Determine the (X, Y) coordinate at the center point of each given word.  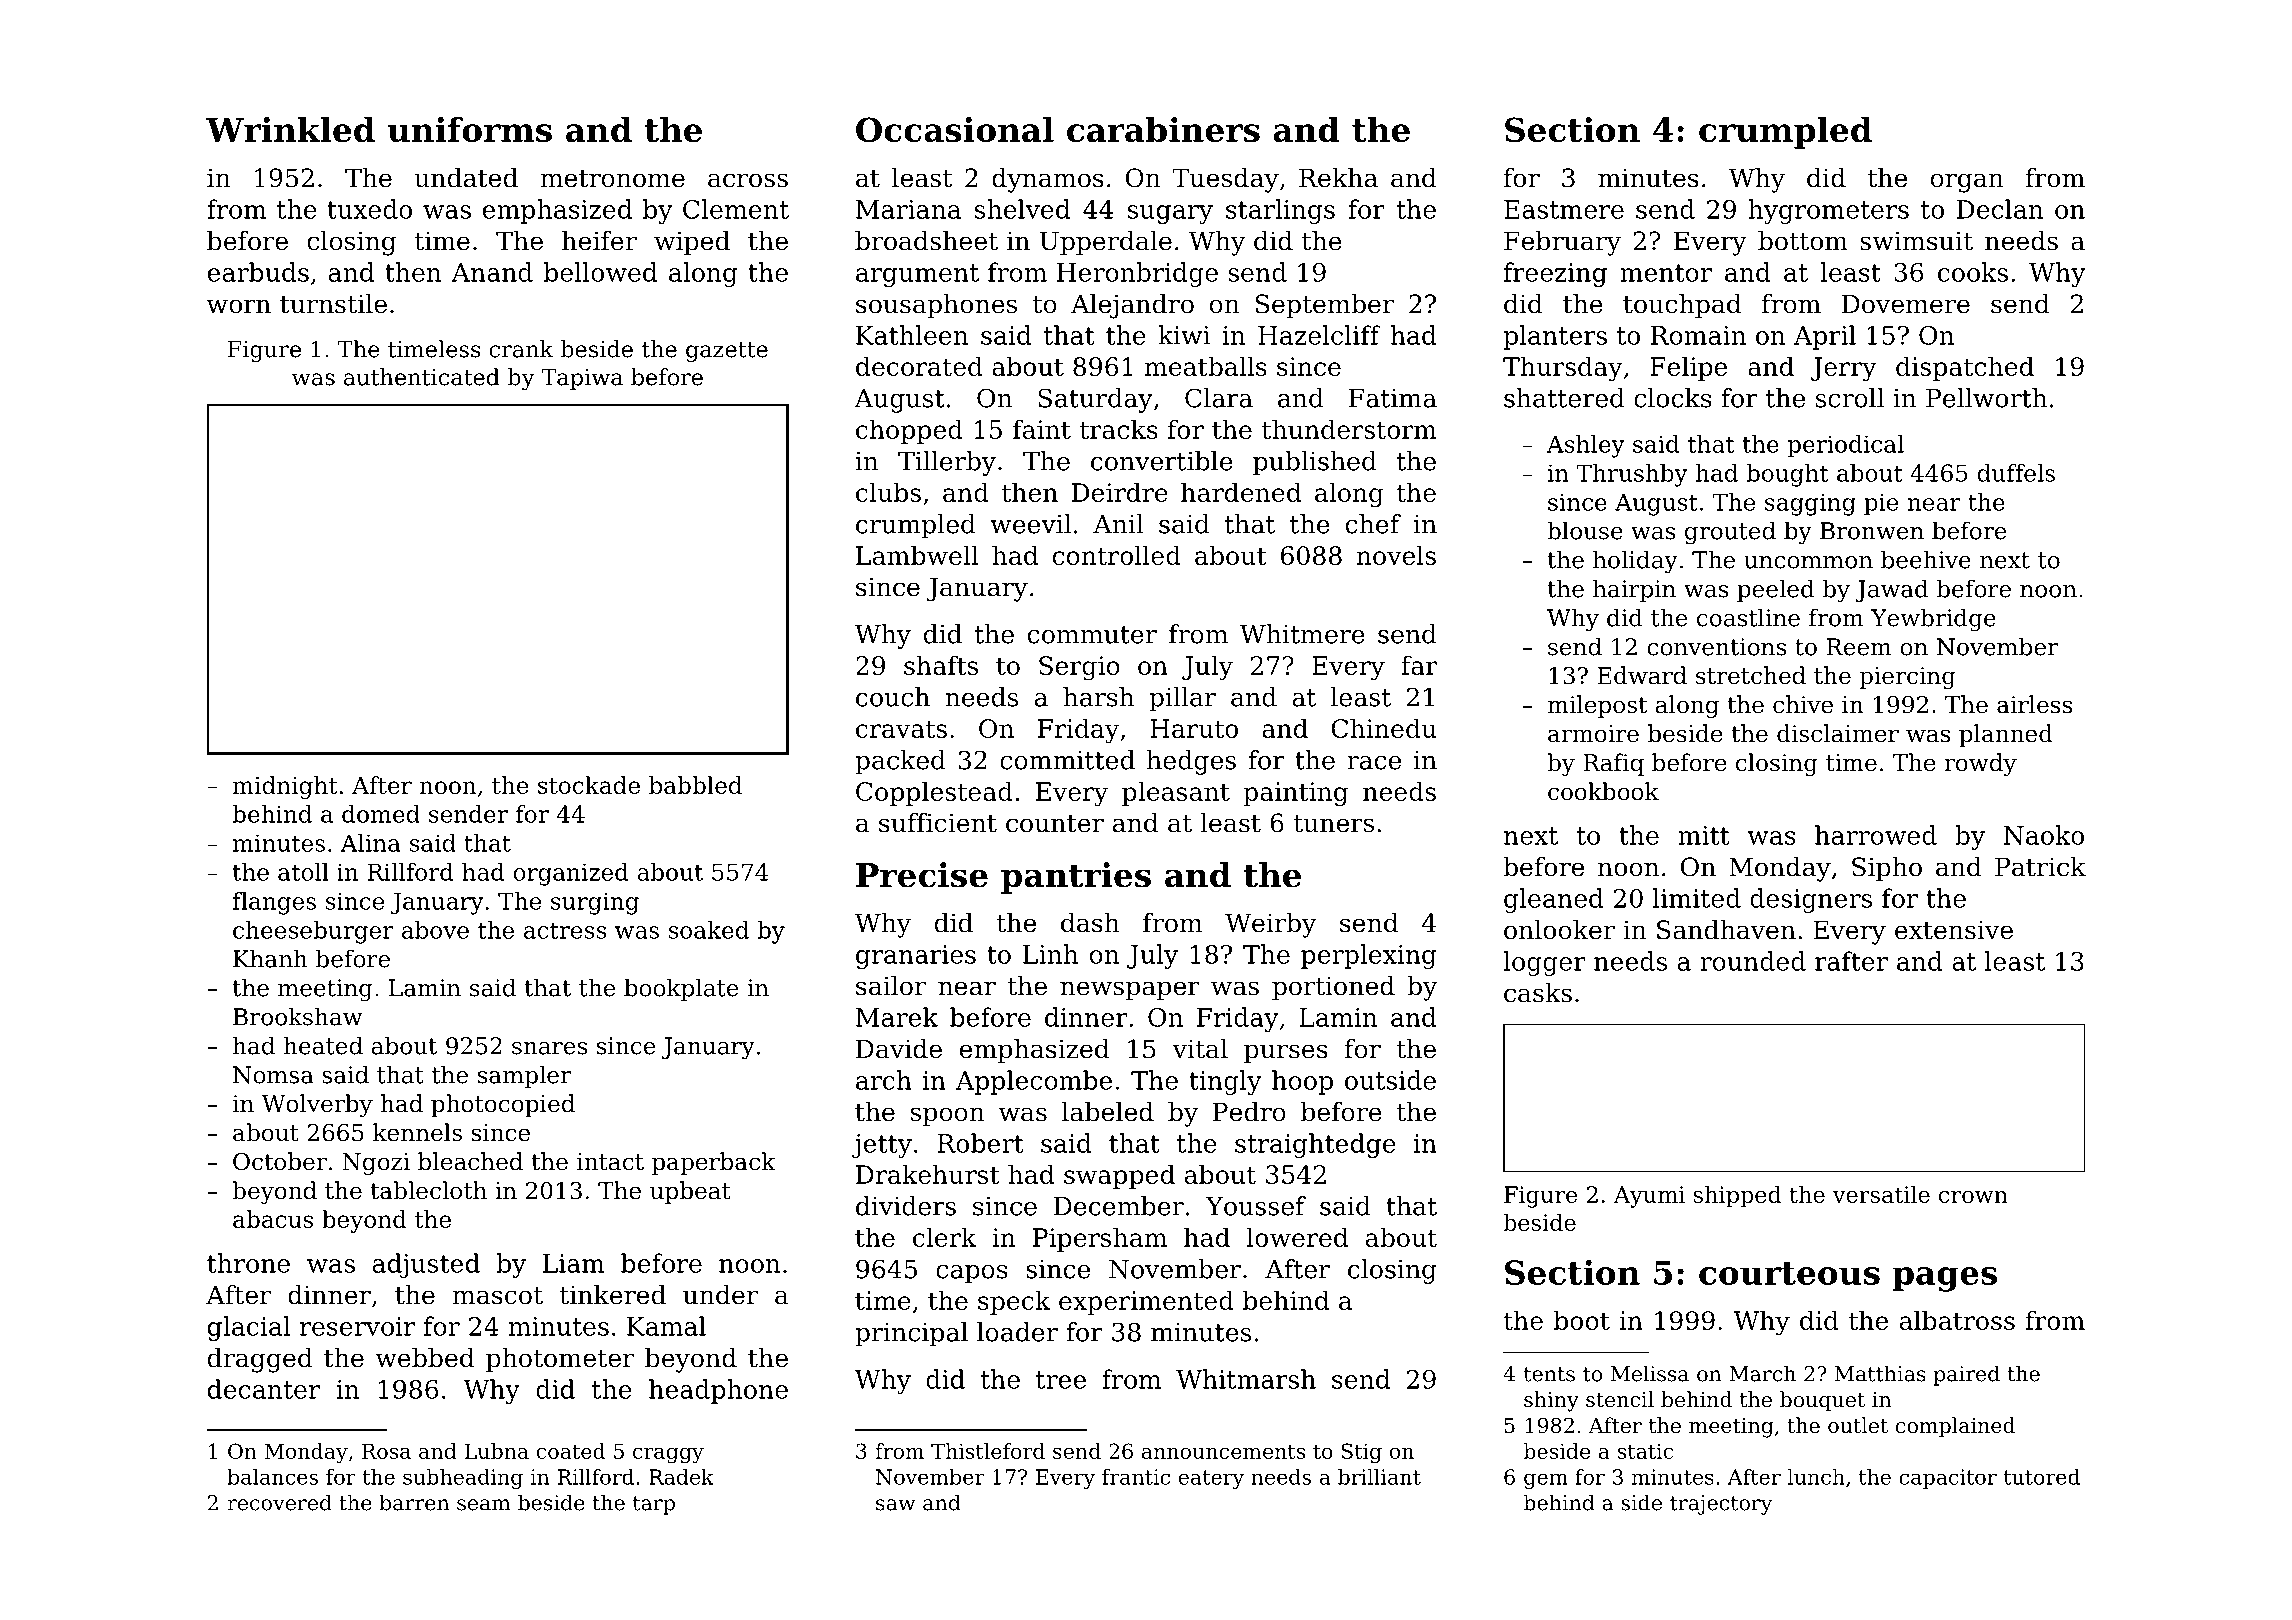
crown (1973, 1197)
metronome (612, 179)
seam (483, 1505)
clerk (944, 1237)
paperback (713, 1163)
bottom (1803, 241)
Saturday (1095, 400)
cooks (1973, 272)
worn (239, 306)
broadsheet (926, 241)
